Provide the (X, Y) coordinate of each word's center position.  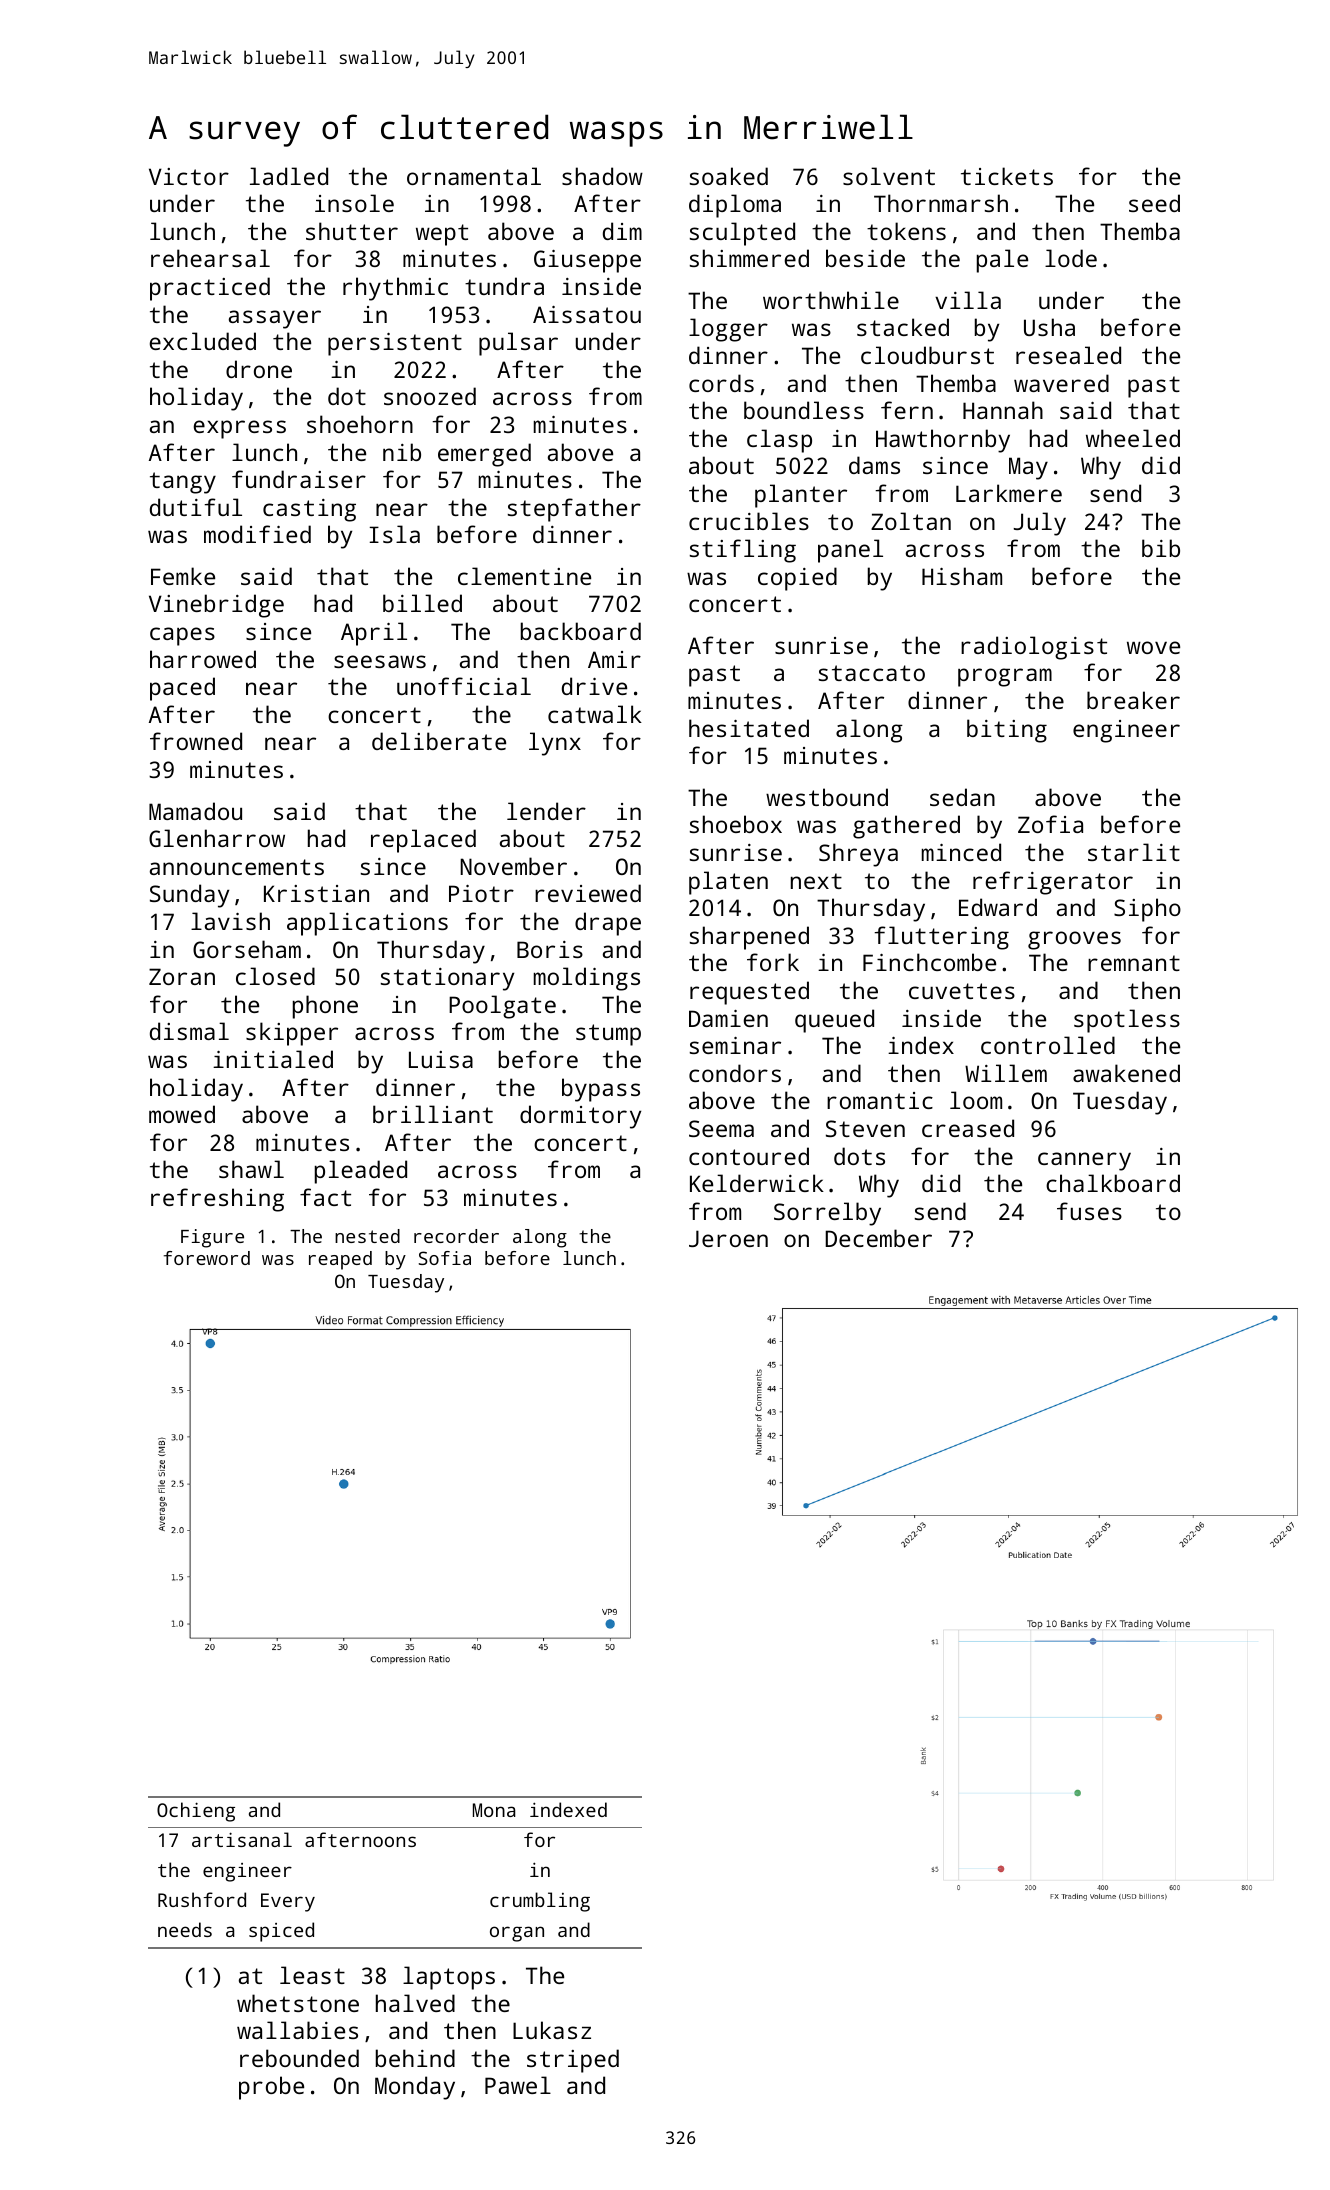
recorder (456, 1236)
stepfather (574, 510)
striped (573, 2061)
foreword (207, 1258)
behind (415, 2058)
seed (1154, 203)
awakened (1126, 1073)
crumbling (540, 1902)
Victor (189, 176)
